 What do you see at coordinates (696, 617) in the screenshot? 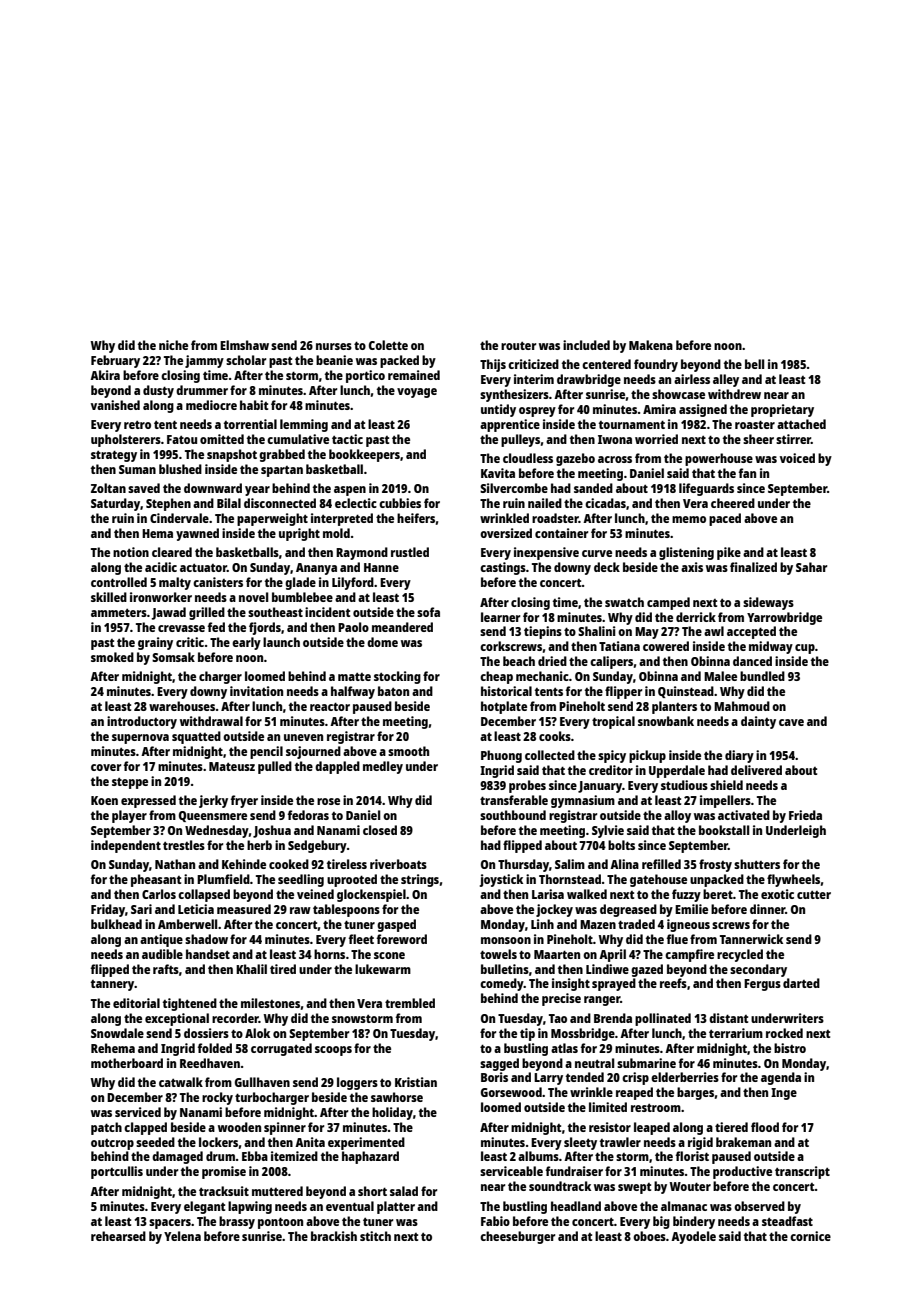
I see `derrick` at bounding box center [696, 617].
